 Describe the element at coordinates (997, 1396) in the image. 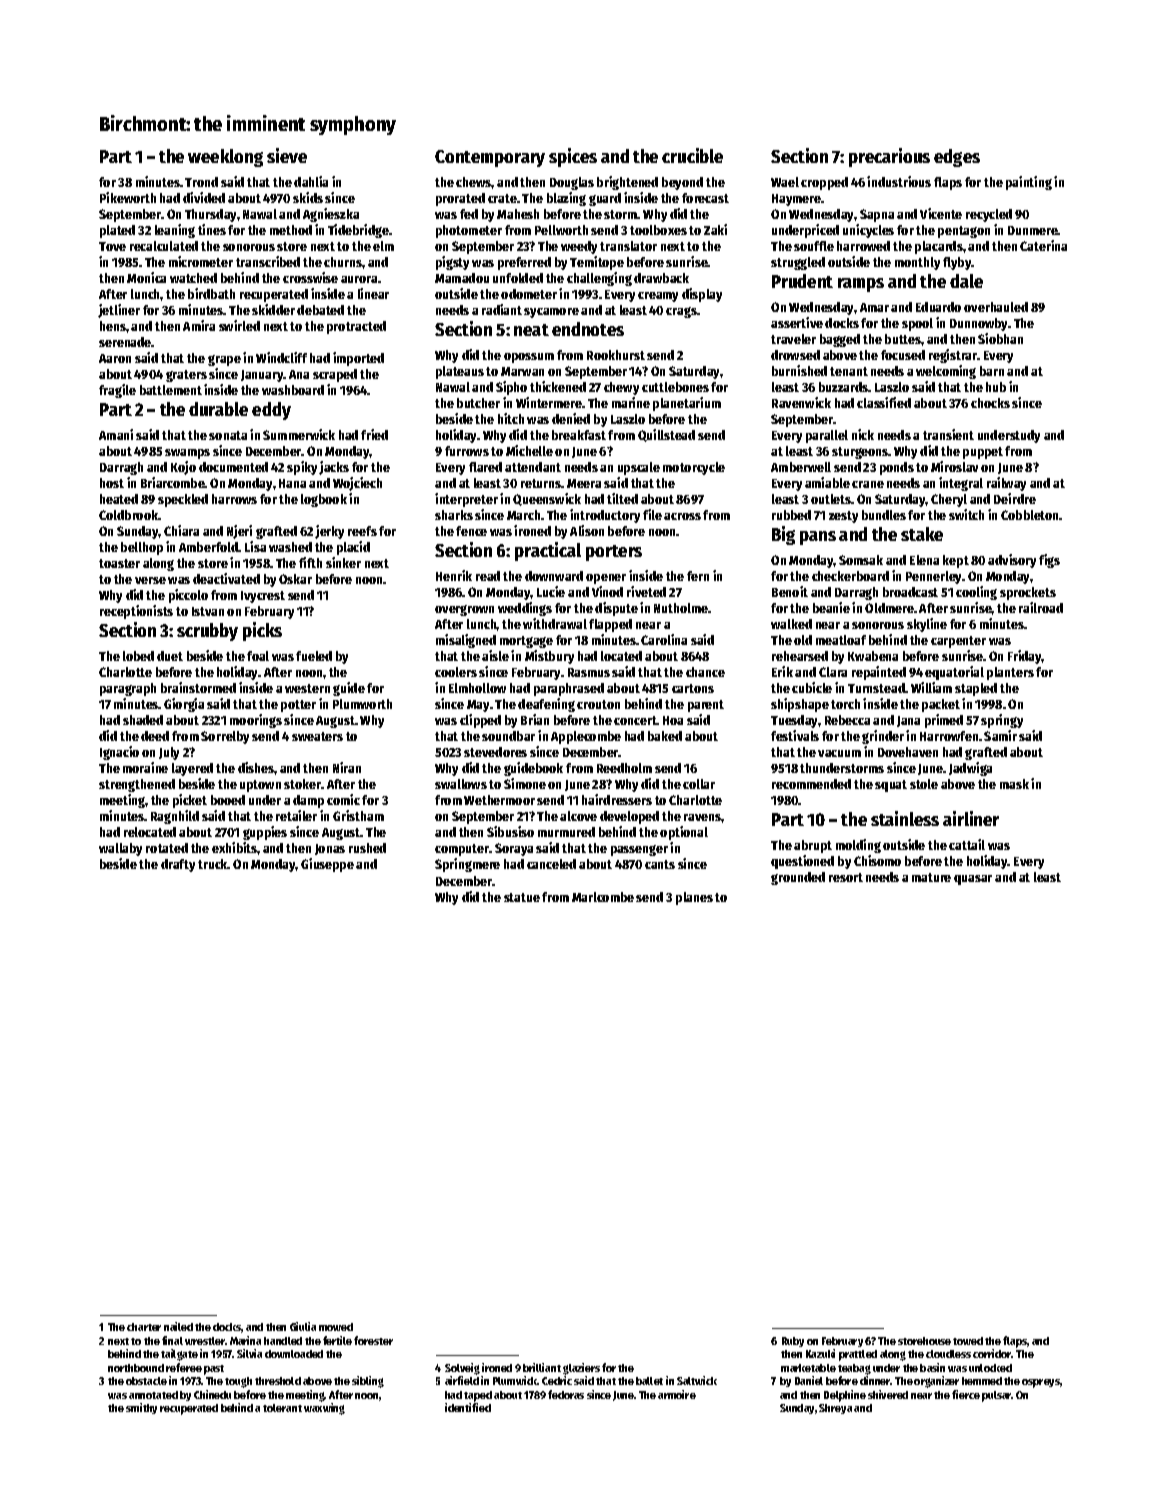

I see `pulsar` at that location.
